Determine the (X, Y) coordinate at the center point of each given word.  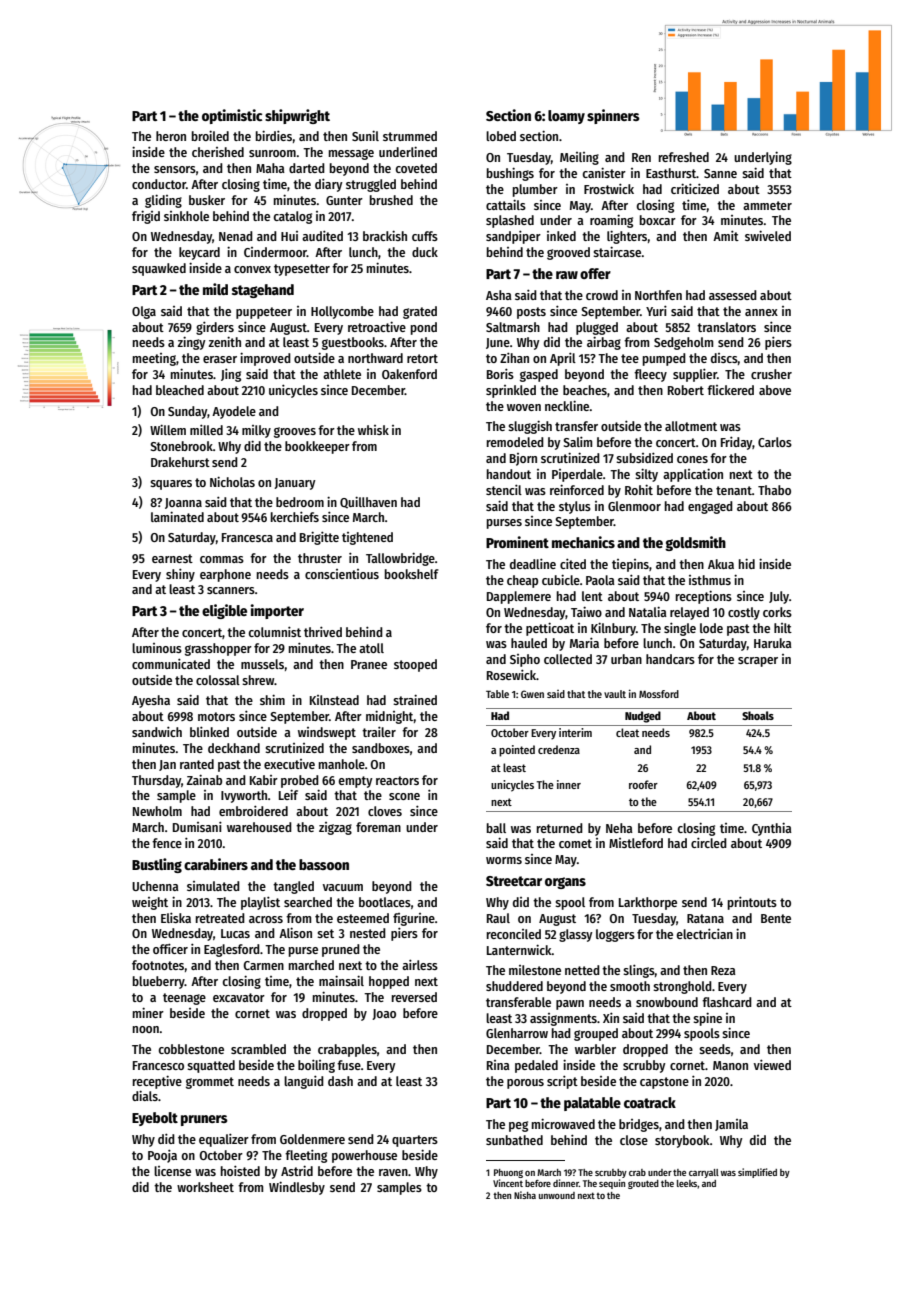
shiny (180, 575)
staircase (617, 251)
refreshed (684, 157)
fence (167, 843)
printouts (752, 903)
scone (404, 796)
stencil (504, 489)
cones (692, 459)
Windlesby (297, 1188)
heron (171, 136)
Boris (500, 373)
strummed (410, 136)
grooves (295, 432)
